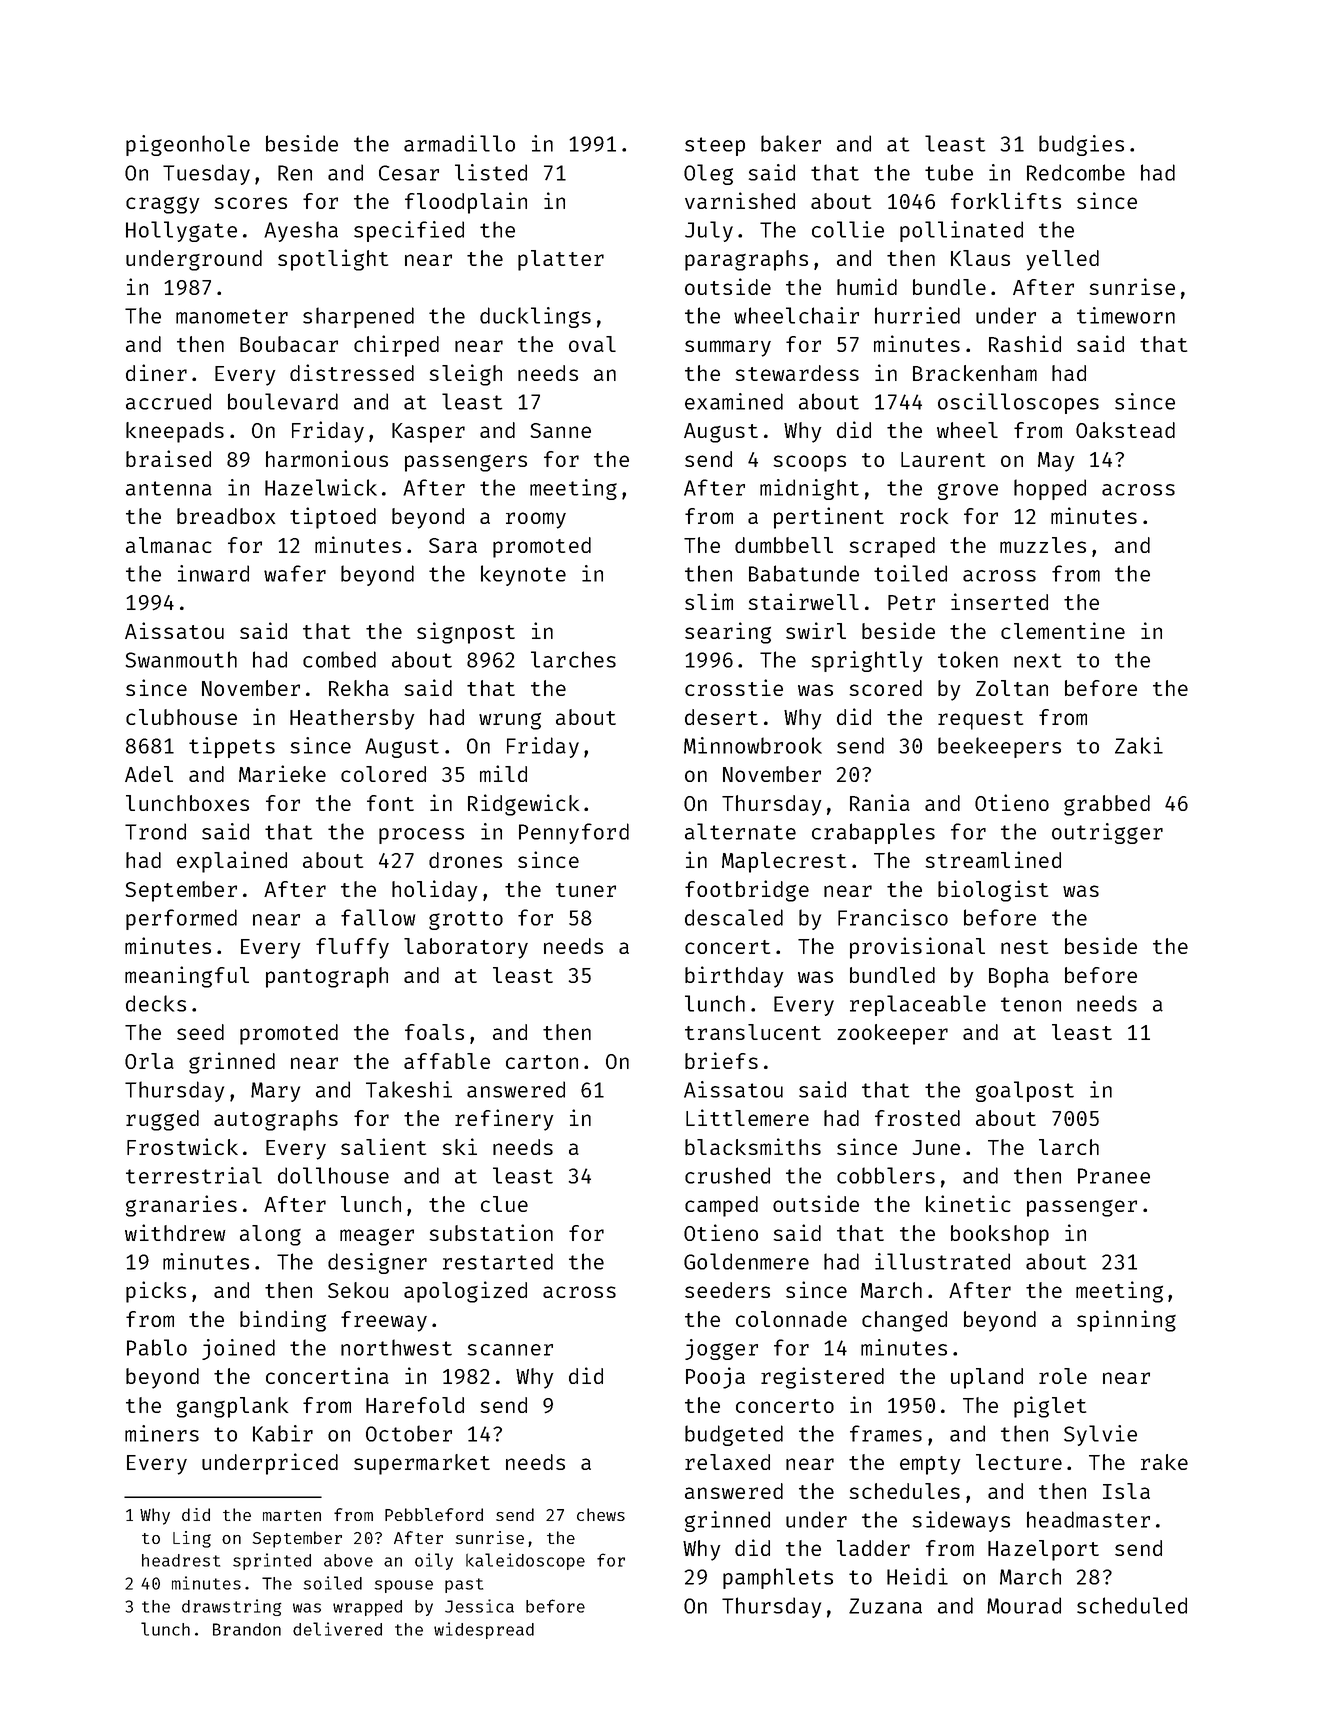  Describe the element at coordinates (409, 173) in the screenshot. I see `Cesar` at that location.
